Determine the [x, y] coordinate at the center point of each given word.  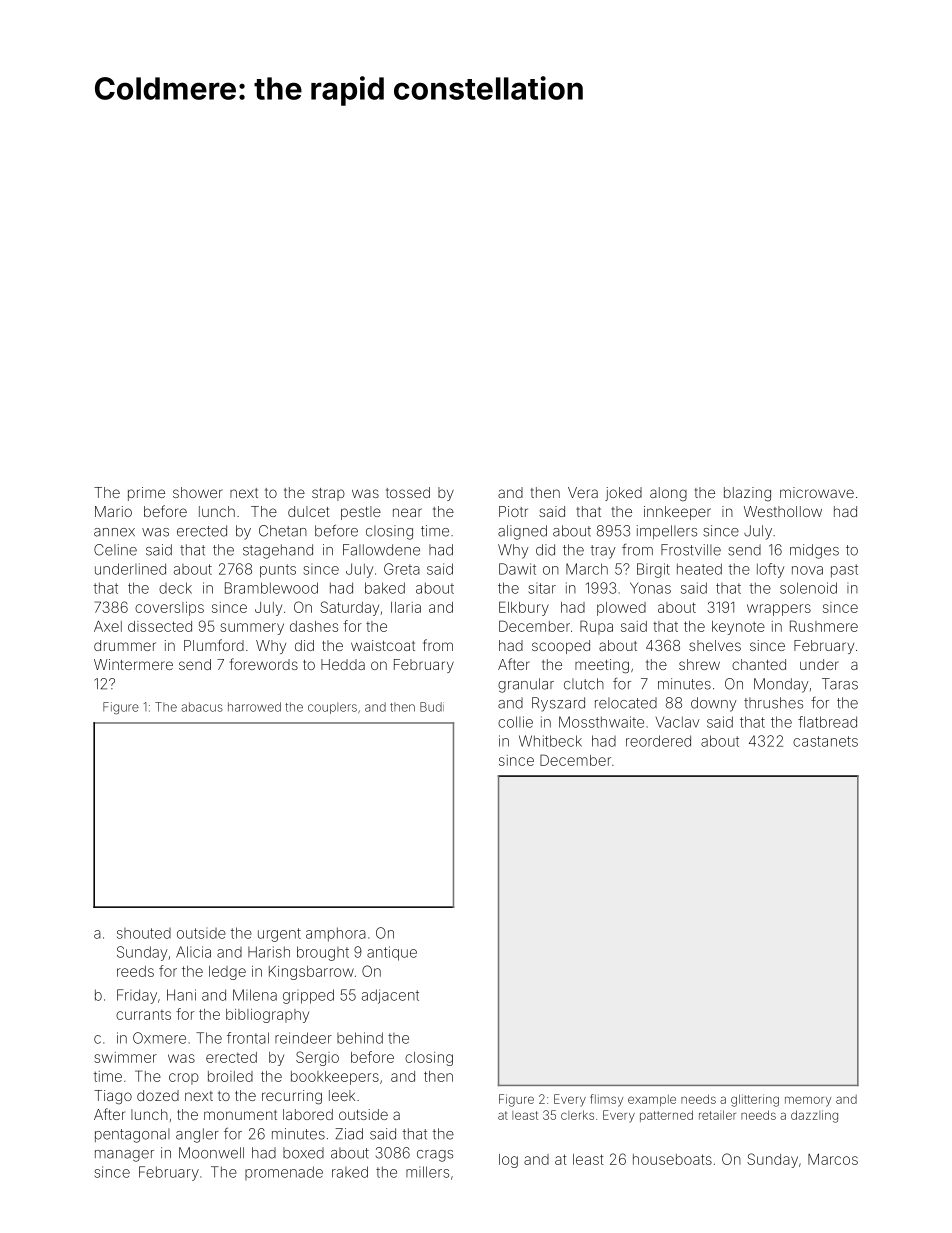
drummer [125, 645]
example [652, 1100]
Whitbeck [550, 741]
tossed [408, 492]
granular [526, 685]
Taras [840, 684]
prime [146, 494]
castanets [825, 741]
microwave [817, 492]
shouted [144, 933]
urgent [279, 935]
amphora [336, 934]
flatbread [827, 722]
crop [184, 1079]
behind [360, 1038]
